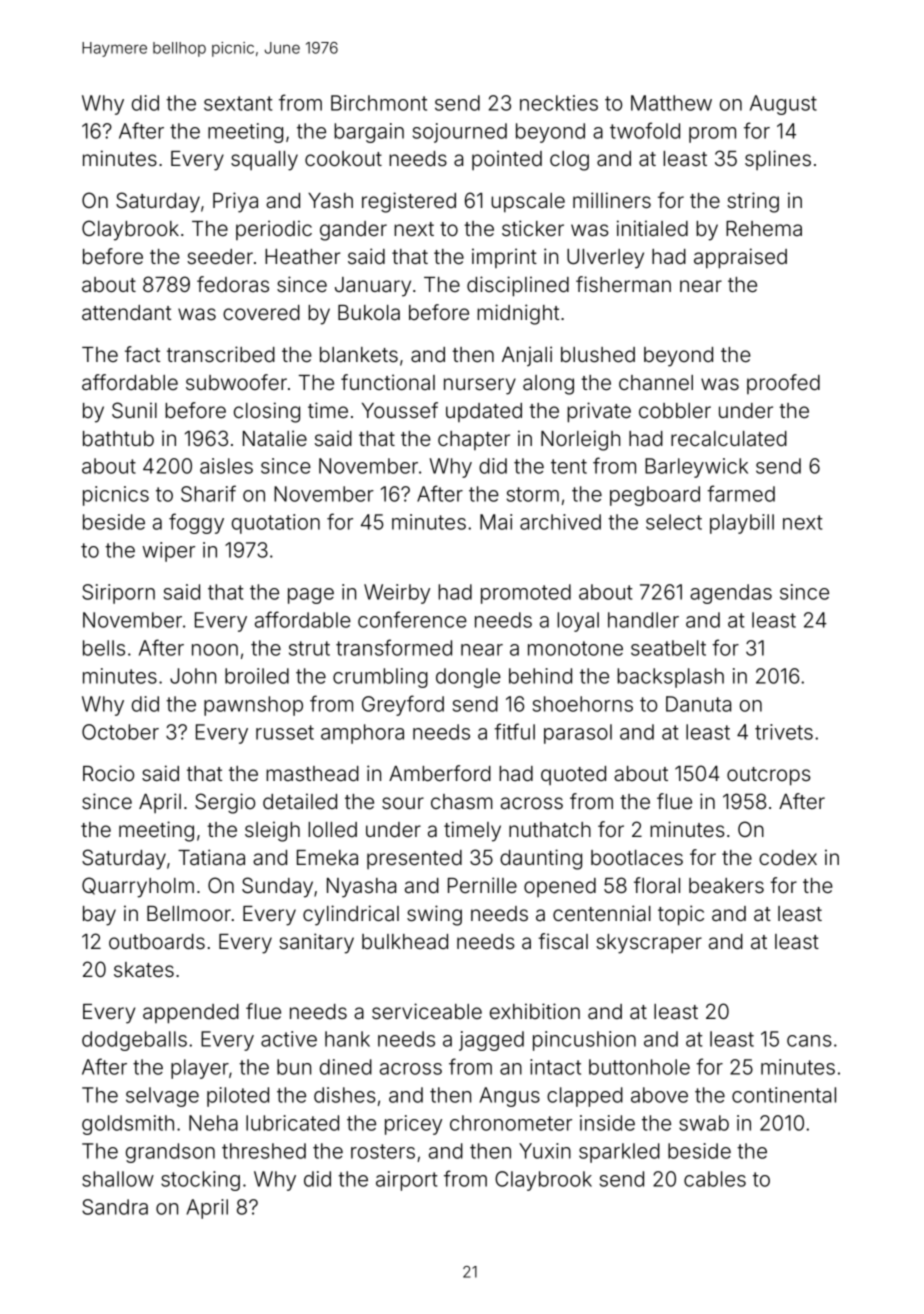 The width and height of the screenshot is (924, 1314). What do you see at coordinates (541, 859) in the screenshot?
I see `daunting` at bounding box center [541, 859].
